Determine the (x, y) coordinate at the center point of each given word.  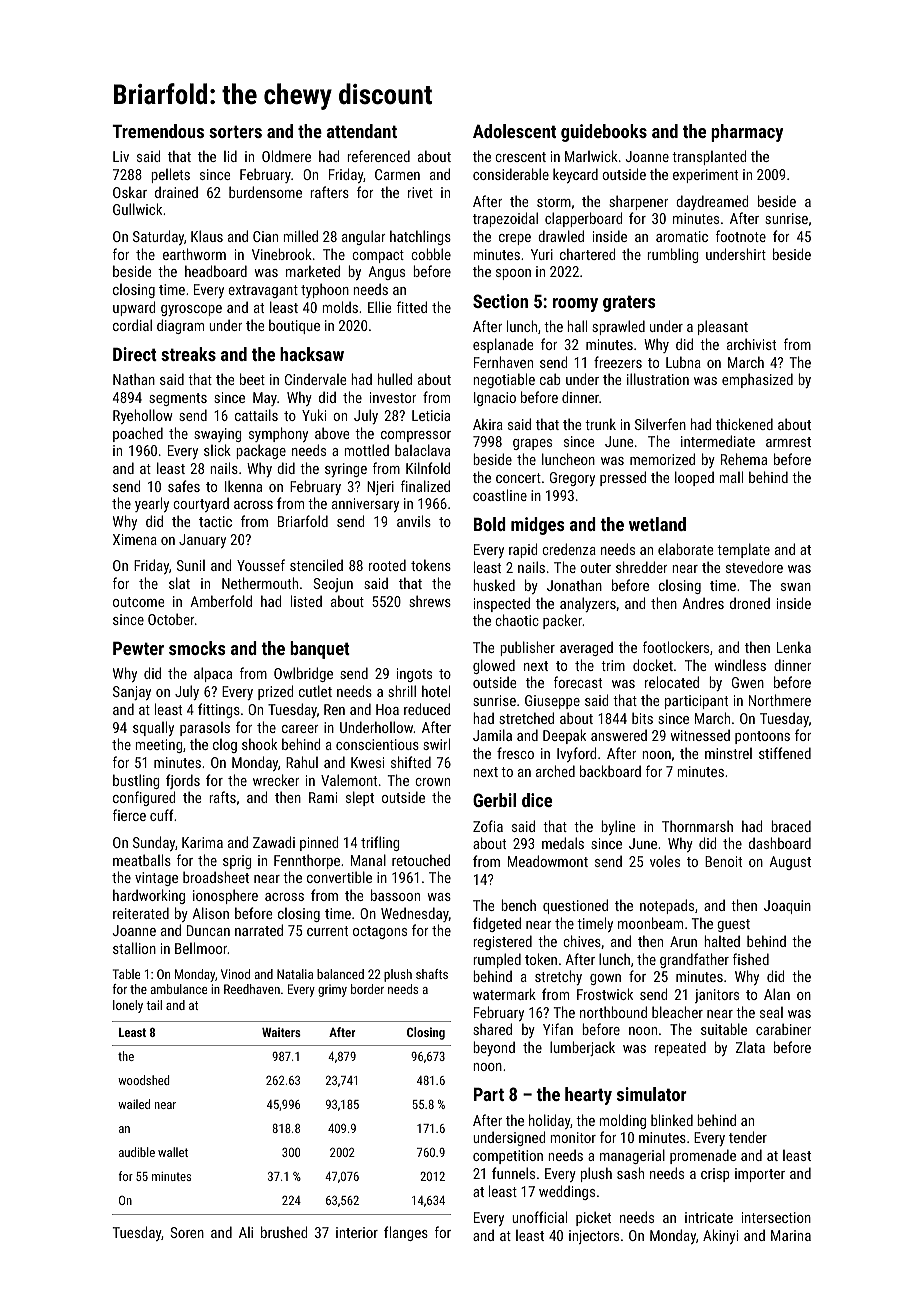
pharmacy (747, 133)
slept (360, 798)
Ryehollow (143, 416)
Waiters (281, 1032)
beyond (494, 1048)
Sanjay (132, 693)
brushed (284, 1232)
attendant (362, 131)
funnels (513, 1173)
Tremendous (158, 131)
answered (619, 735)
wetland (657, 524)
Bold (490, 524)
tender (748, 1137)
